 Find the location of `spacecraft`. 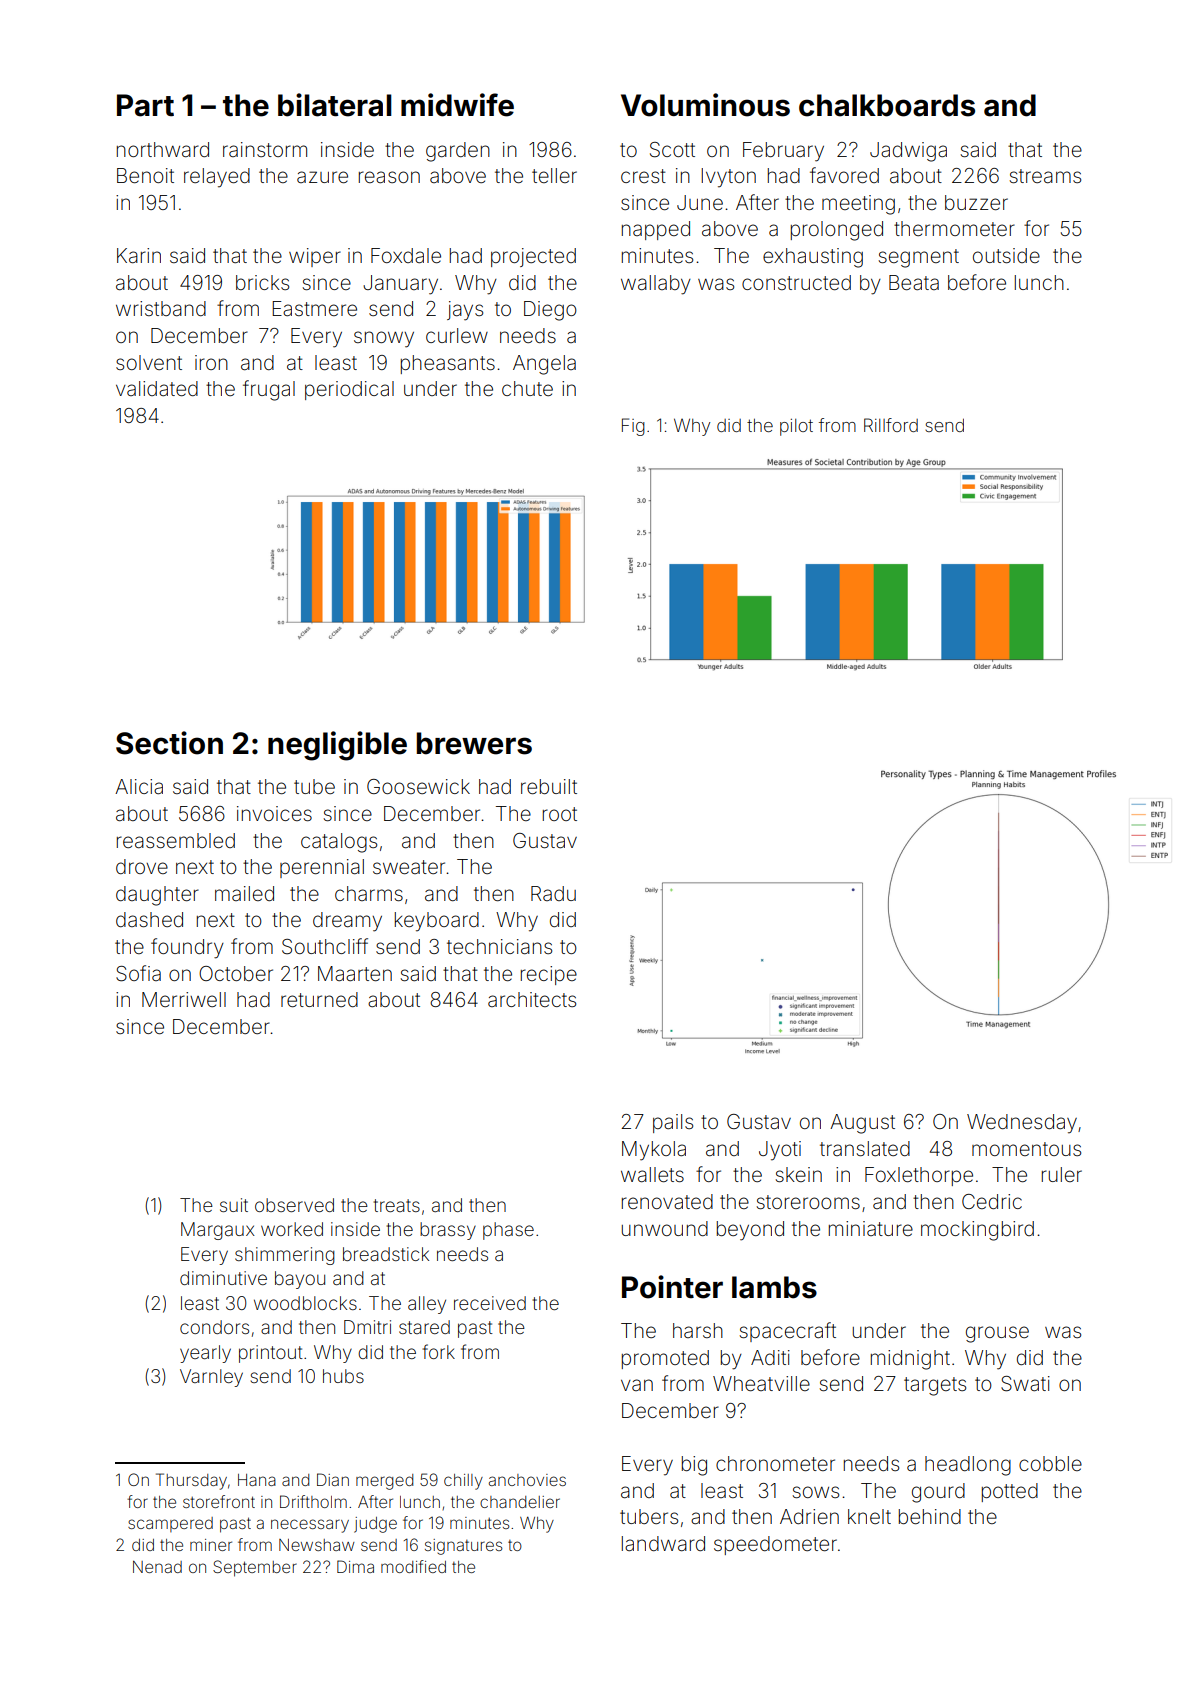

spacecraft is located at coordinates (788, 1332).
